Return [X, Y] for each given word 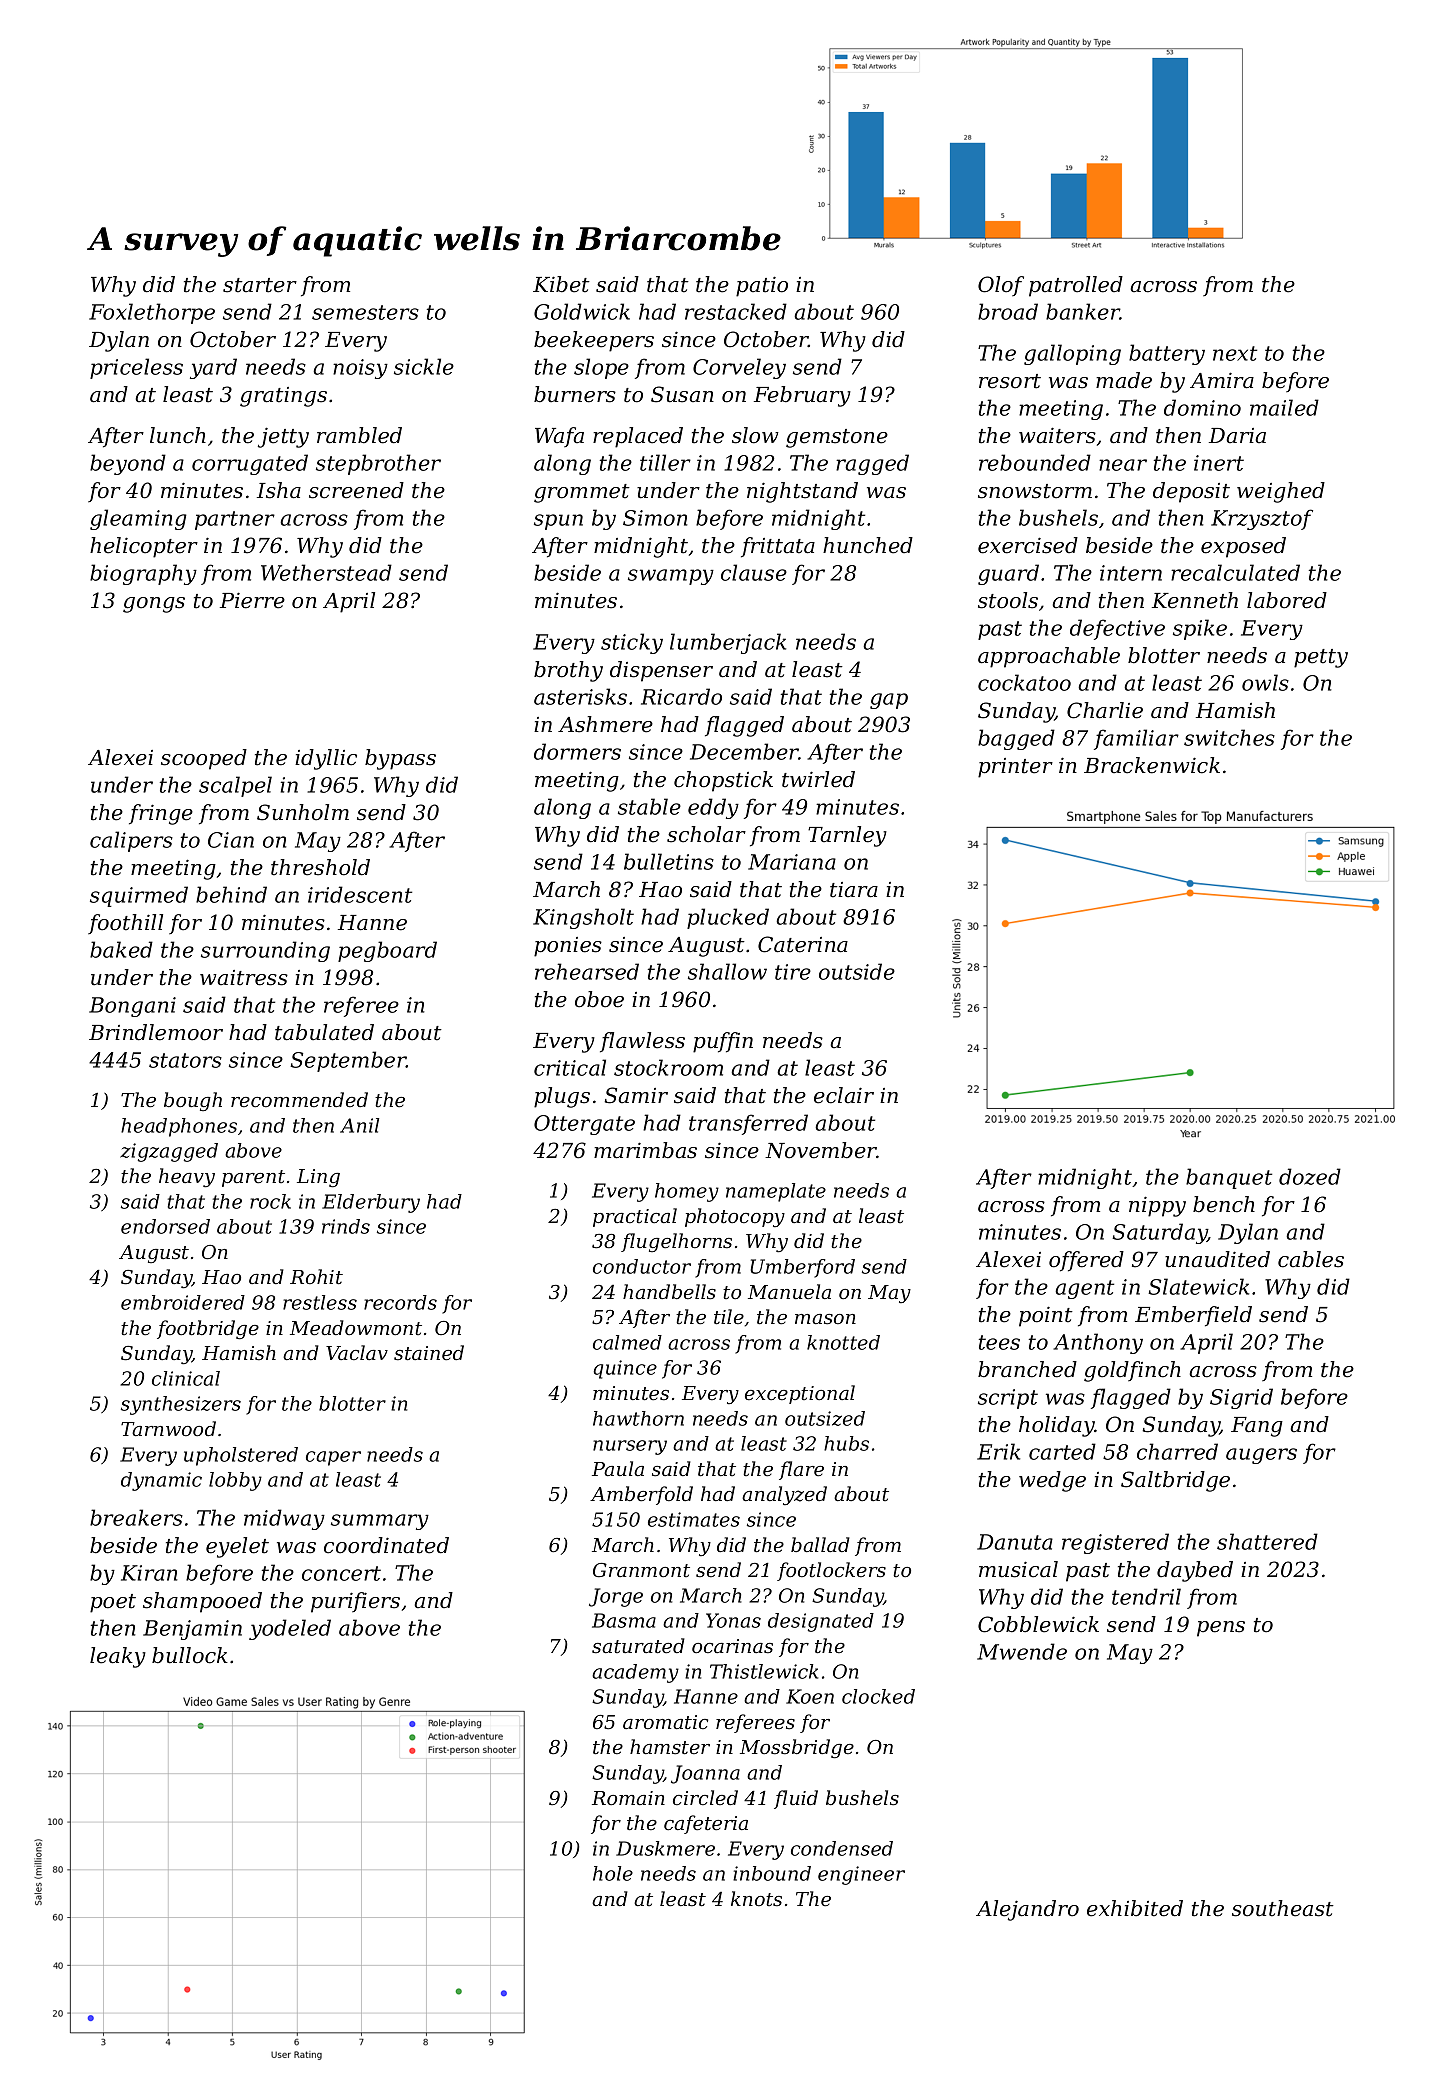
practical [635, 1217]
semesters [365, 312]
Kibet [561, 284]
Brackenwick [1152, 765]
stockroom [668, 1067]
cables [1311, 1259]
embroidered [183, 1302]
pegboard [387, 951]
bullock [190, 1655]
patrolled [1076, 286]
